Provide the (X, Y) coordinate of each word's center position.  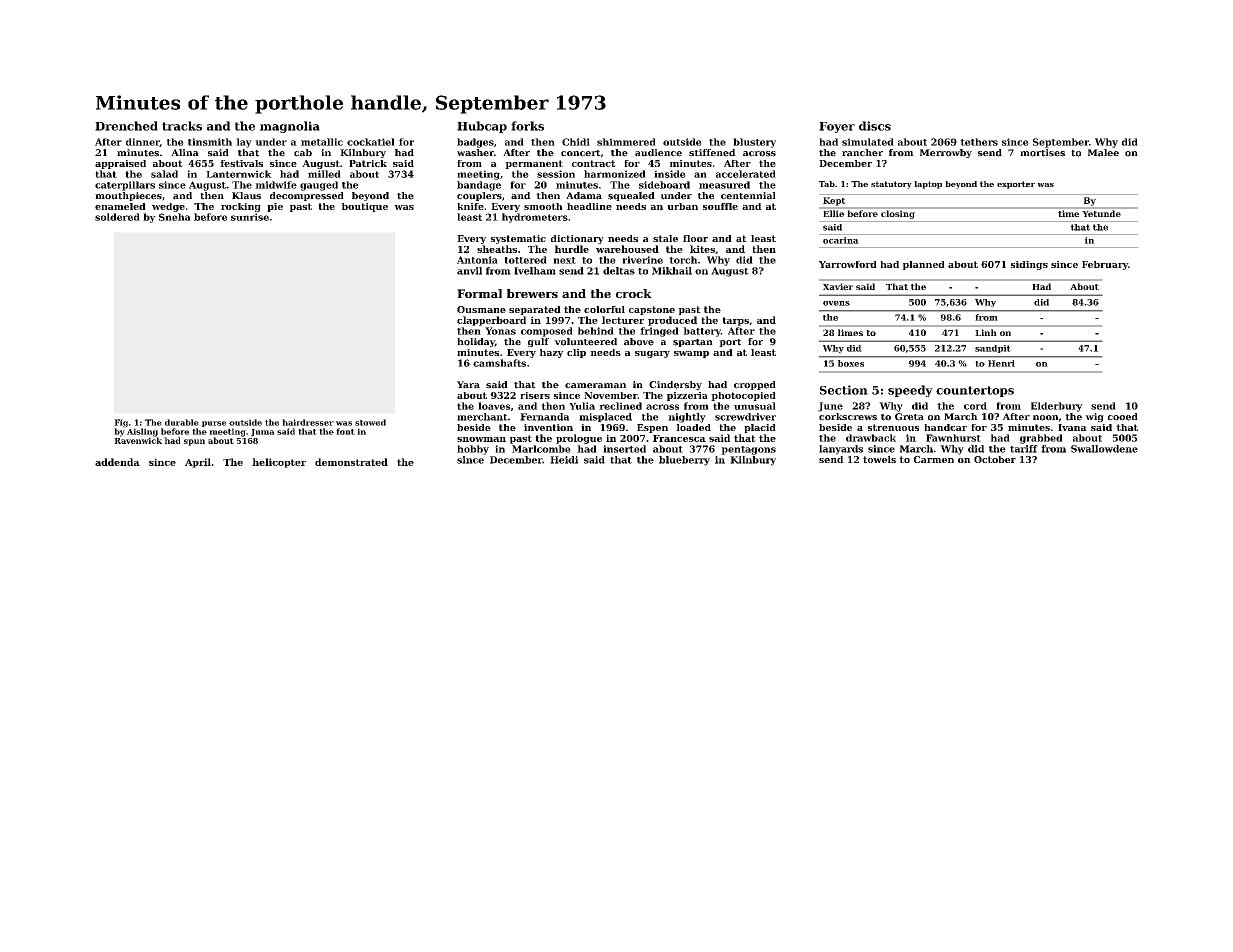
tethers (979, 142)
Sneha (175, 217)
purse (214, 424)
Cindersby (675, 385)
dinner (143, 142)
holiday (476, 342)
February (1105, 265)
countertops (975, 391)
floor (695, 238)
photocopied (743, 396)
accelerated (746, 174)
